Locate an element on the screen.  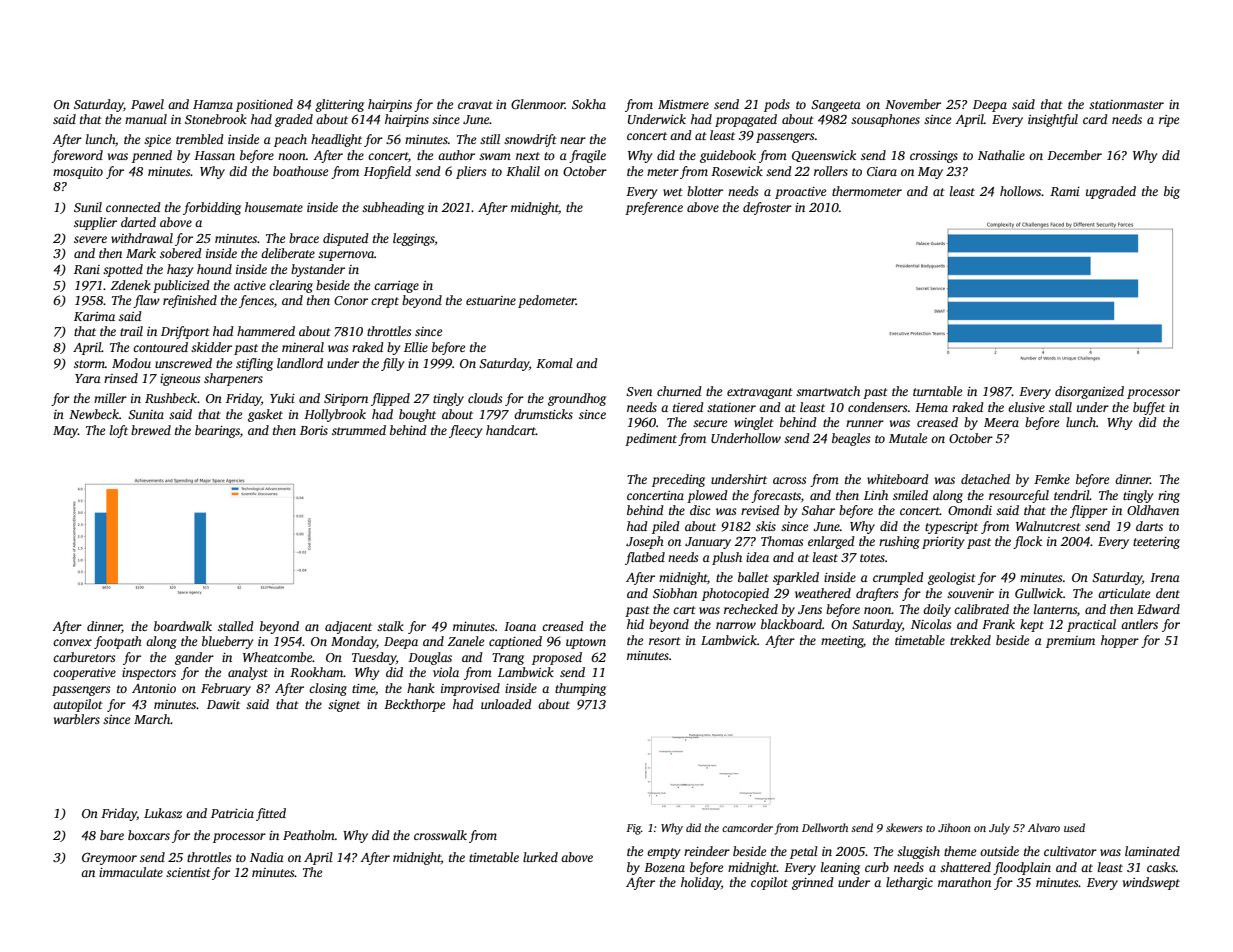
fragile is located at coordinates (587, 156).
